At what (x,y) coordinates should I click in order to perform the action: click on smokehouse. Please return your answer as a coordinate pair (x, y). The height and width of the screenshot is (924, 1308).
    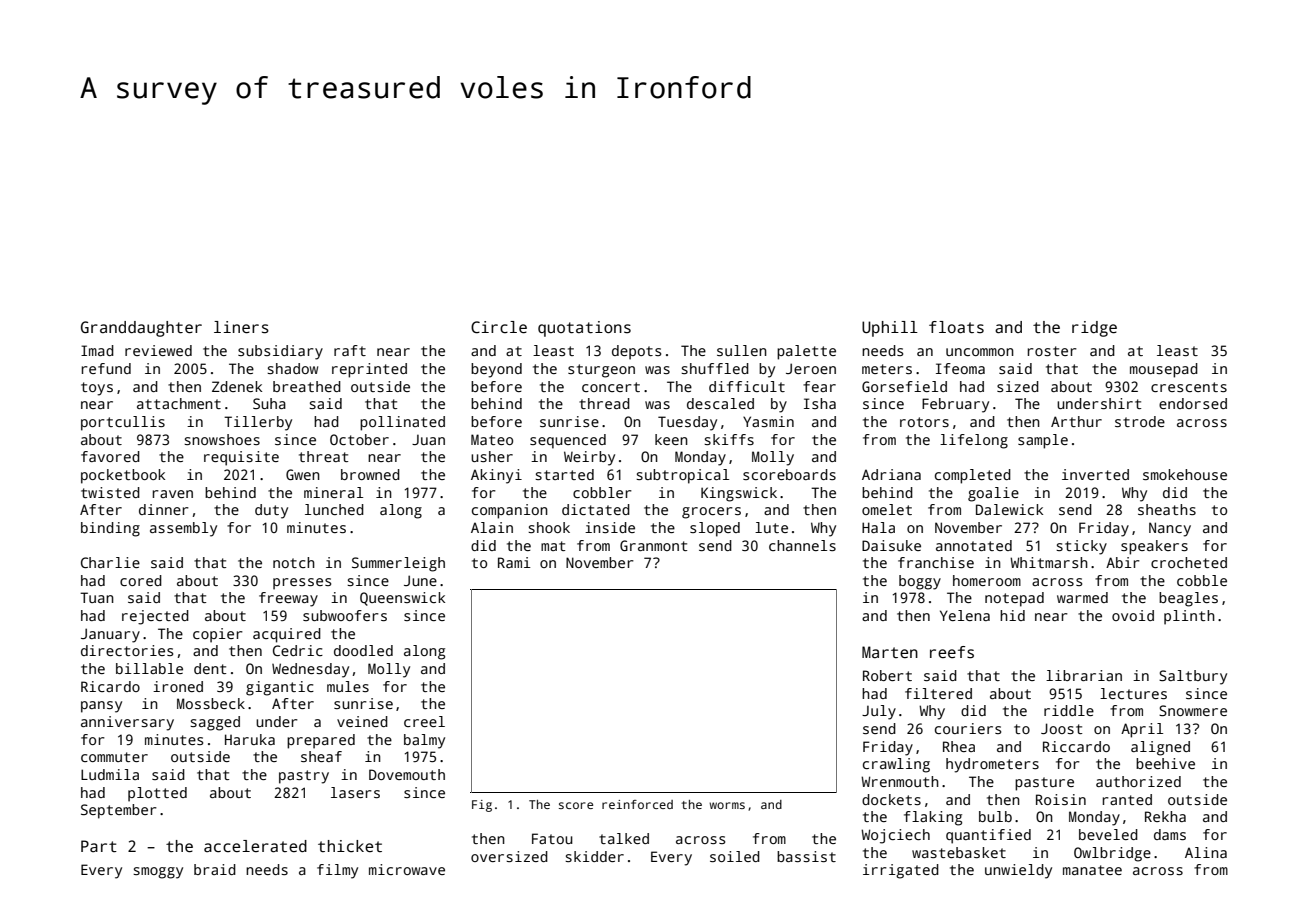
    Looking at the image, I should click on (1185, 474).
